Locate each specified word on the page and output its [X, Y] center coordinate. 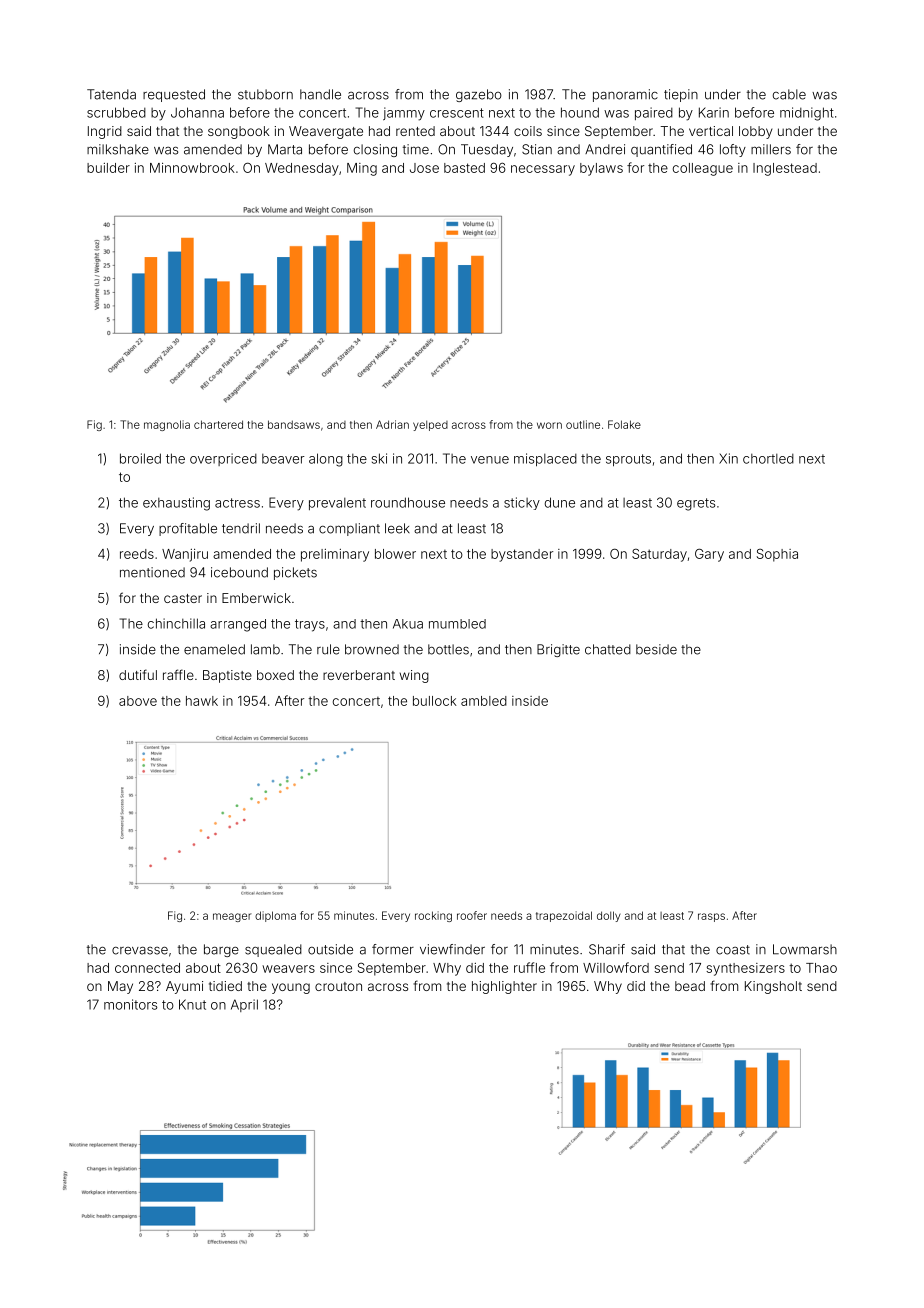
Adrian [392, 424]
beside [656, 649]
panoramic [625, 95]
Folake [624, 424]
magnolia [167, 425]
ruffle [529, 967]
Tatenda [111, 94]
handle [320, 94]
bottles [448, 649]
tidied [225, 986]
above [138, 701]
